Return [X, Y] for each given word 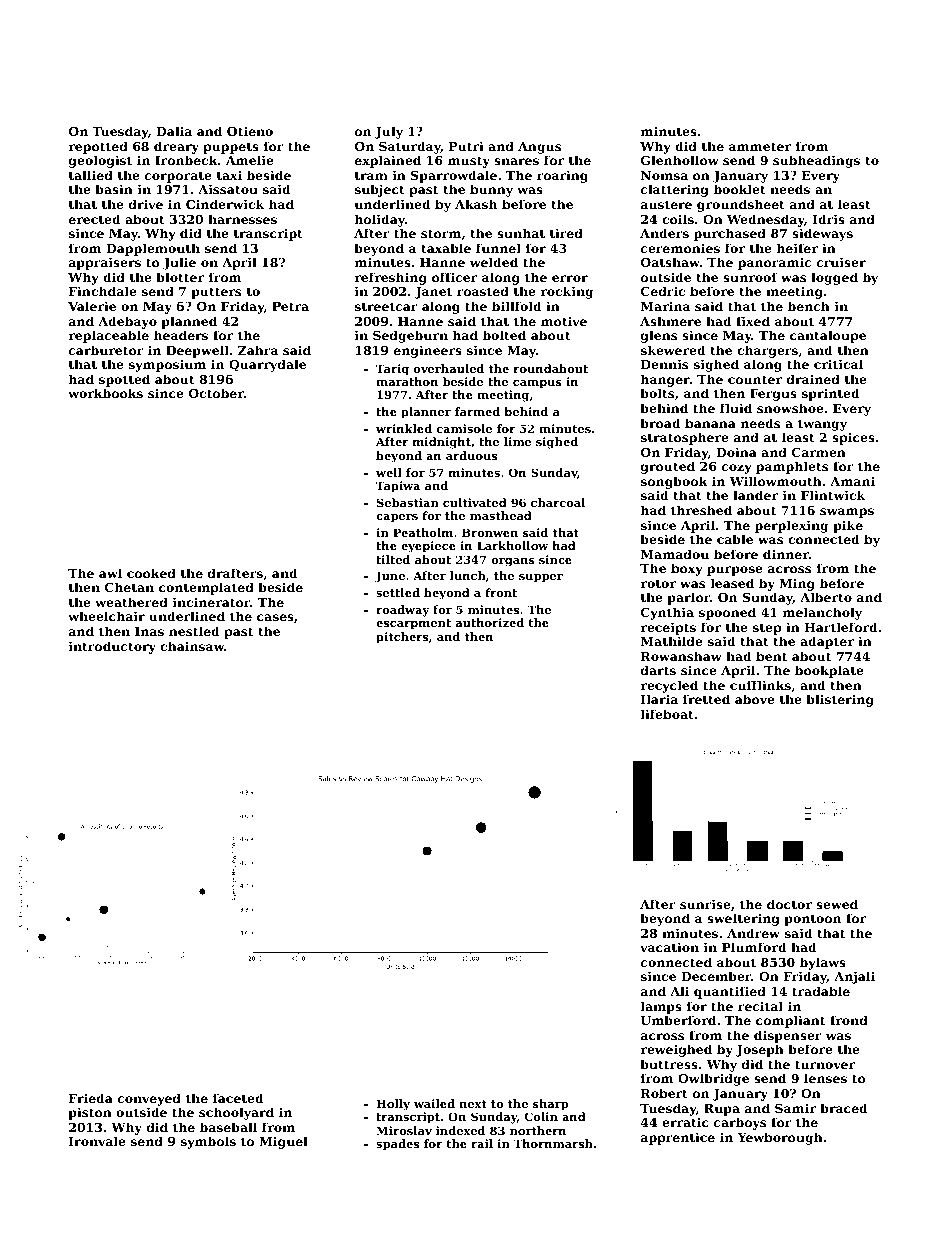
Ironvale [97, 1141]
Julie [179, 263]
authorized [490, 622]
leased [732, 583]
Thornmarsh [553, 1143]
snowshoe [790, 408]
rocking [567, 292]
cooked [151, 573]
